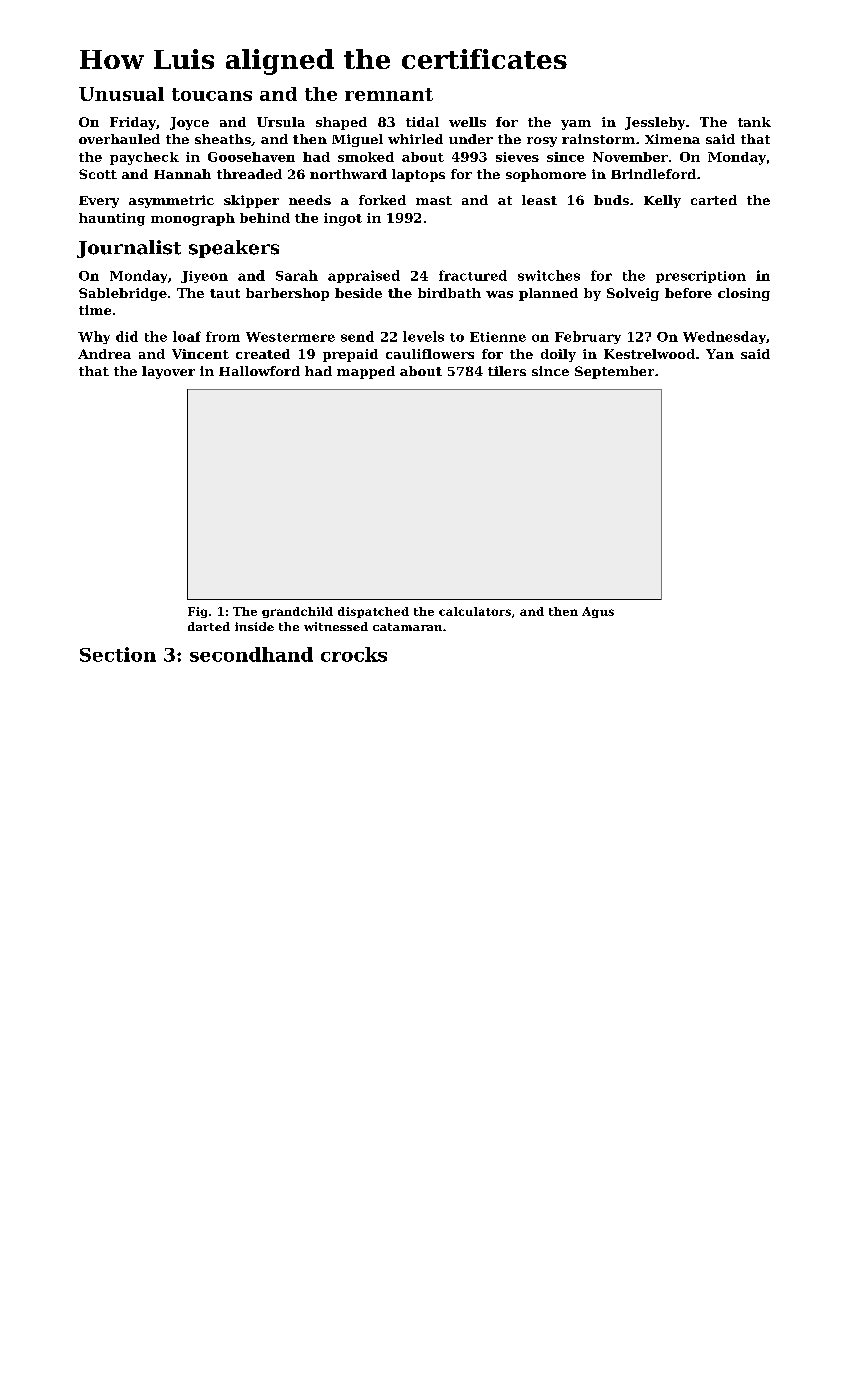 The width and height of the screenshot is (849, 1400). I want to click on remnant, so click(389, 94).
